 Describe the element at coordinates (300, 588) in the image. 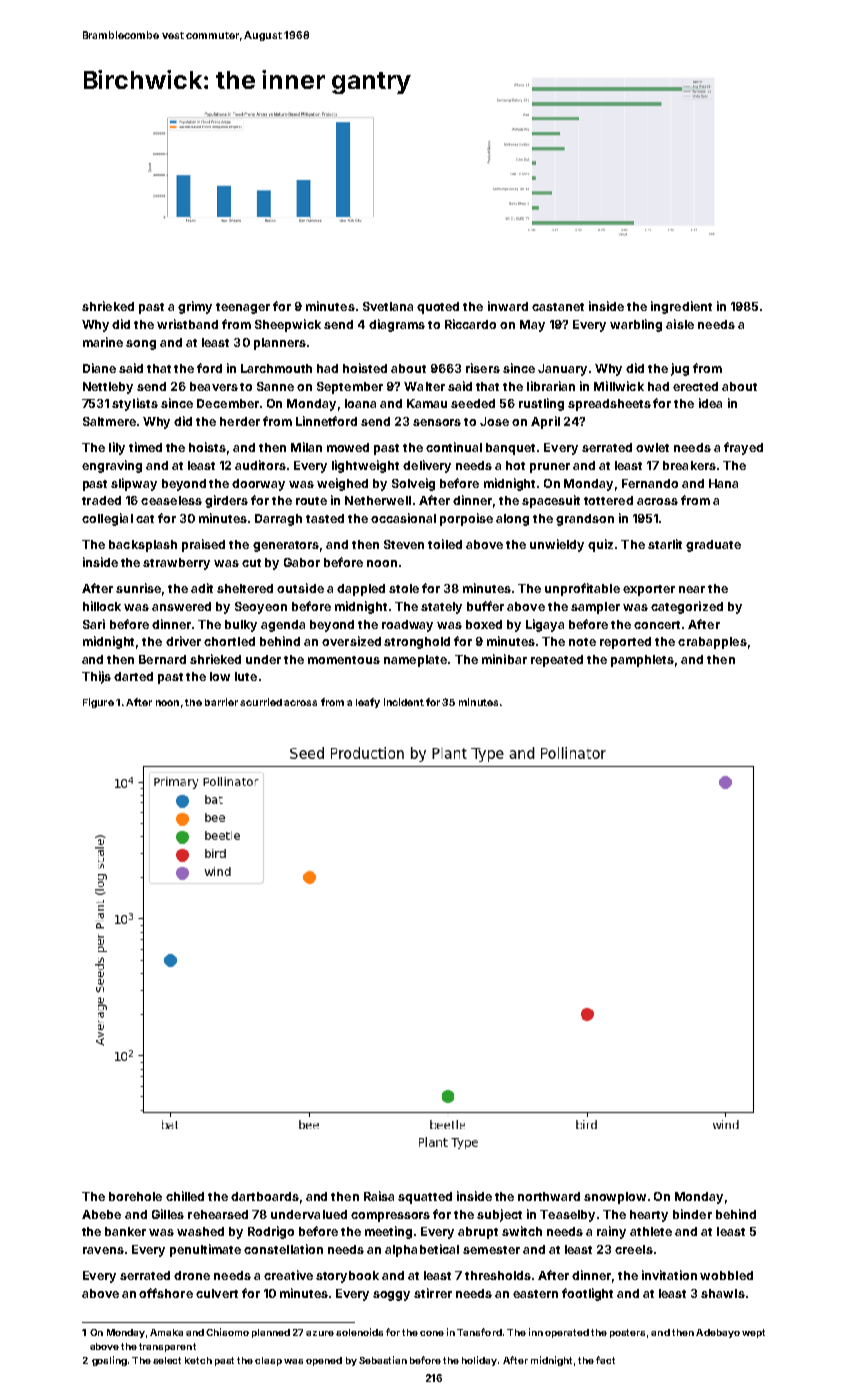

I see `outside` at that location.
